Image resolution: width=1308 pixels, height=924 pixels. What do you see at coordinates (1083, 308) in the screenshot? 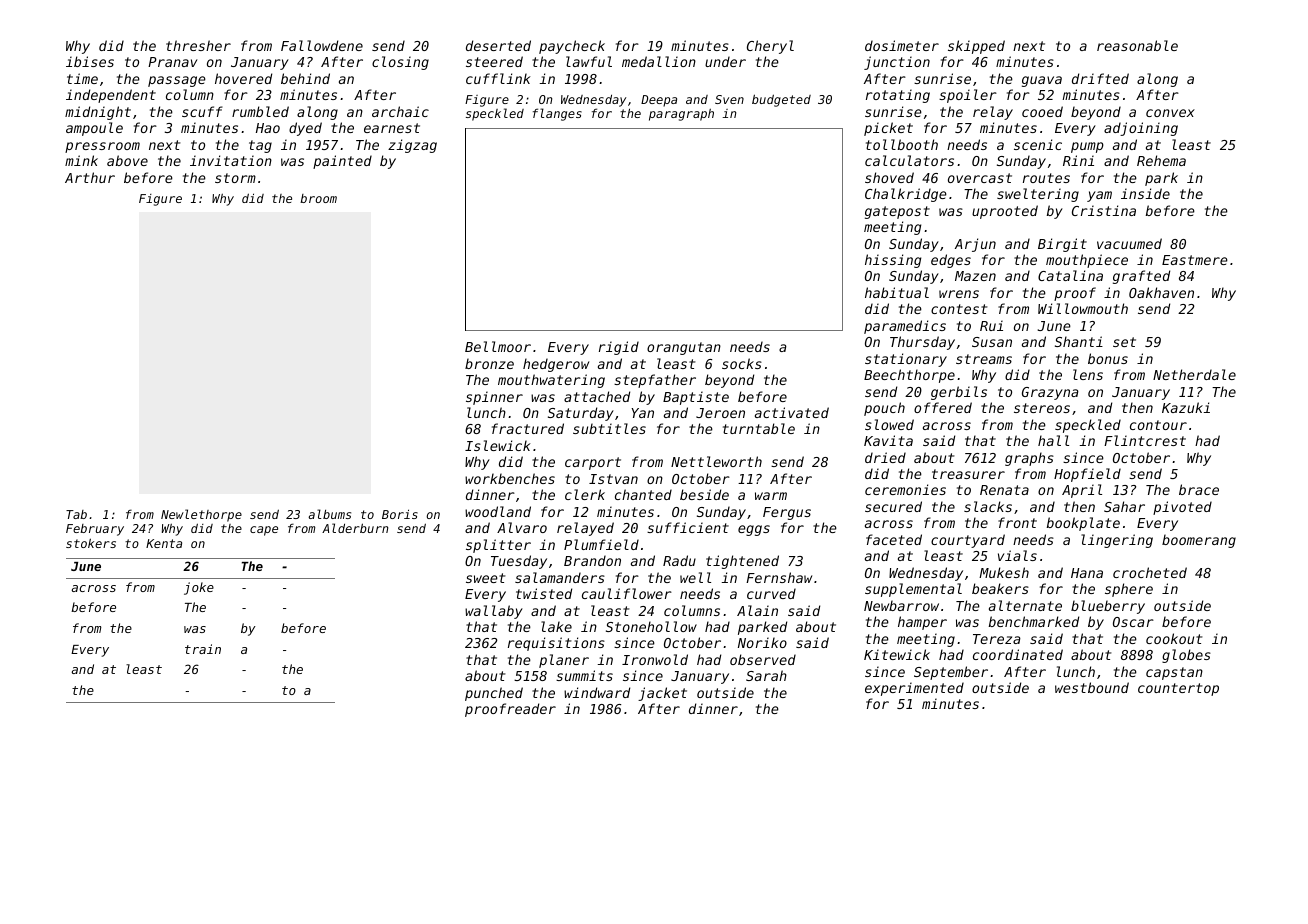
I see `Willowmouth` at bounding box center [1083, 308].
